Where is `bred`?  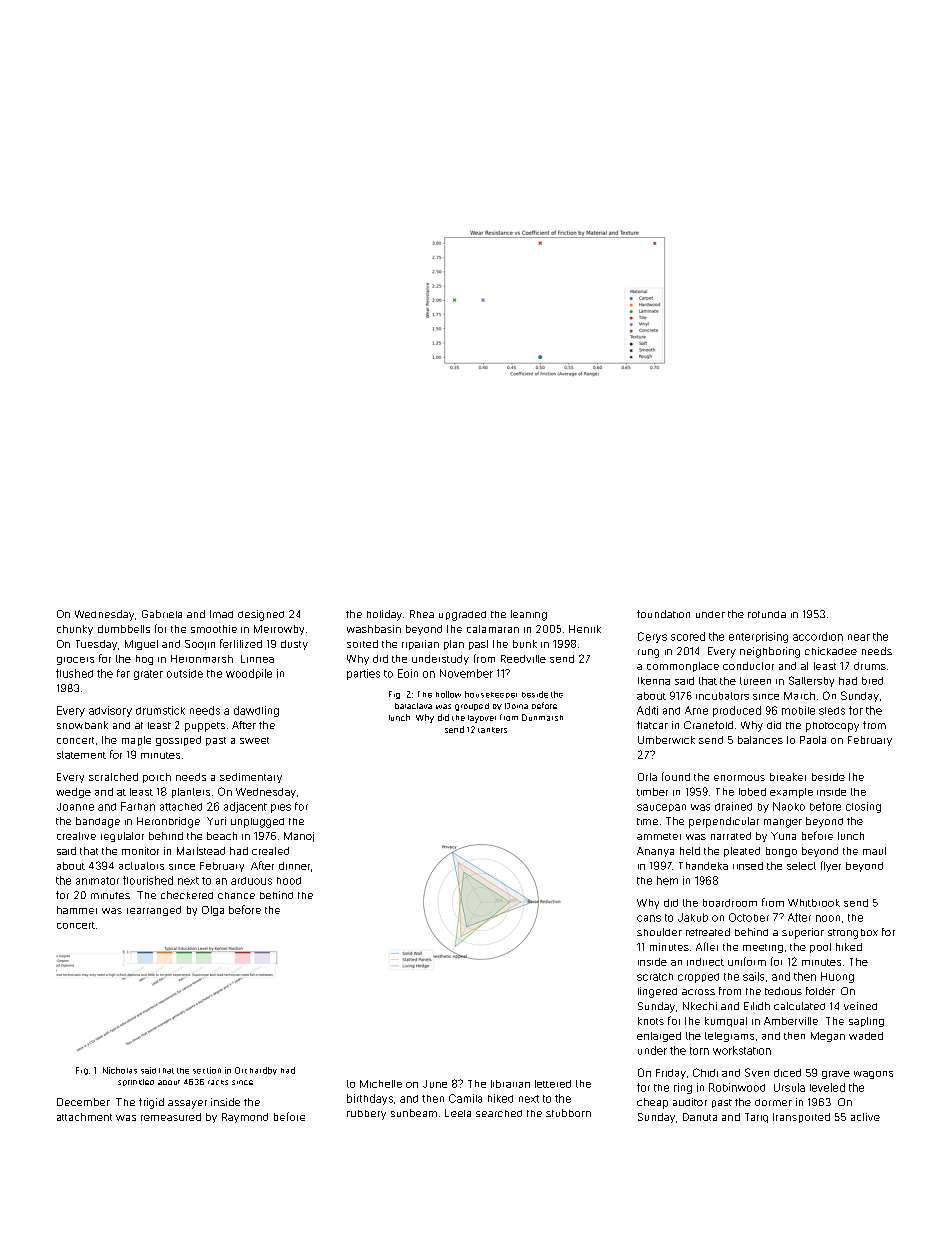 bred is located at coordinates (872, 681).
